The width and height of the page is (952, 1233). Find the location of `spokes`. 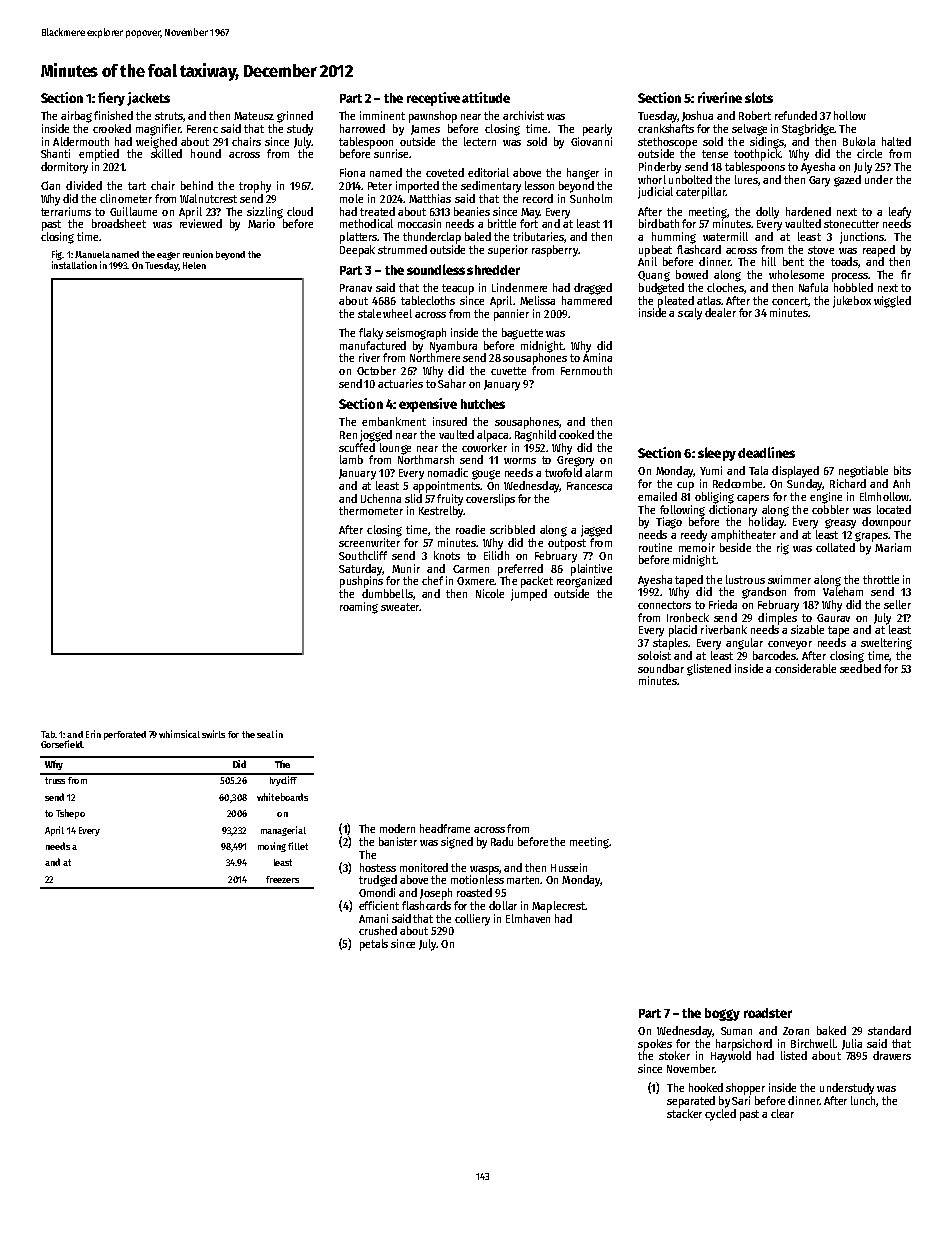

spokes is located at coordinates (655, 1045).
